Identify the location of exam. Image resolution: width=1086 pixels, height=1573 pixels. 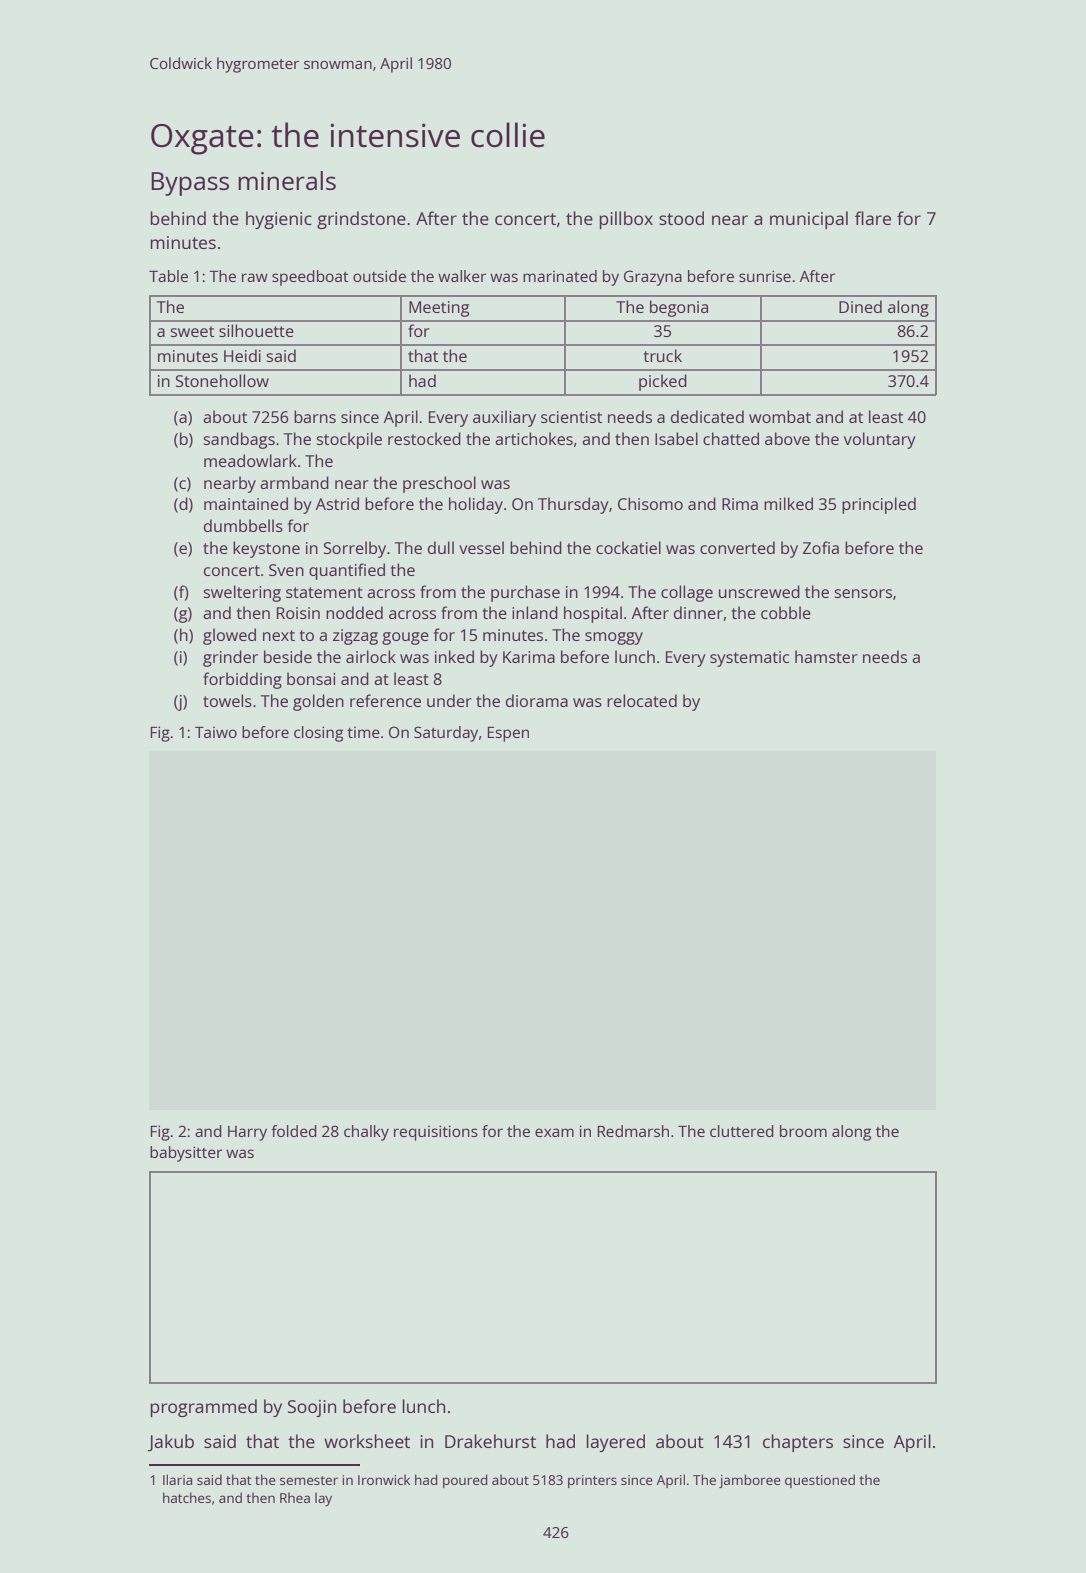
(554, 1132).
